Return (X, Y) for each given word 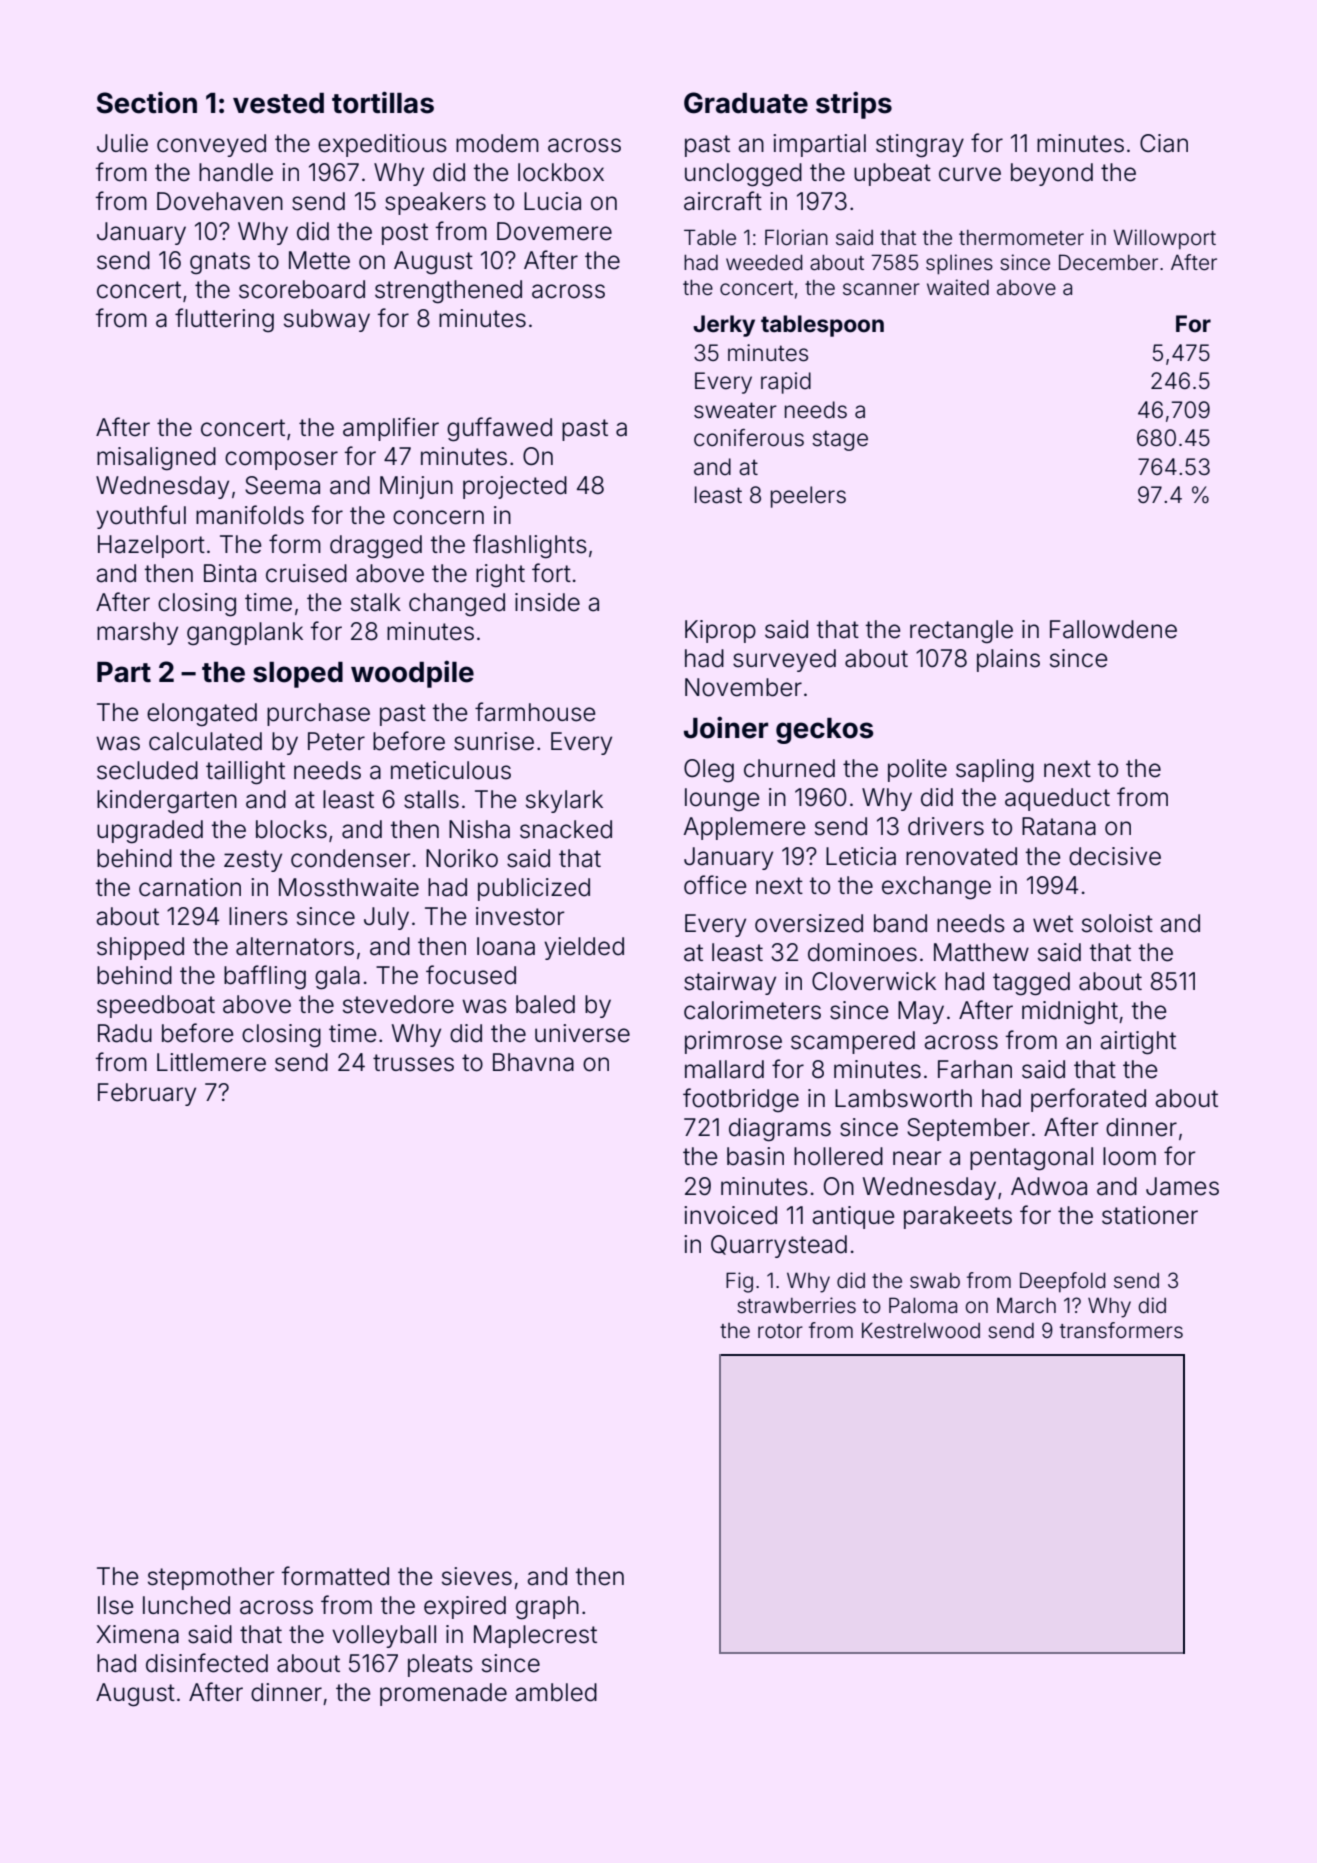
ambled (556, 1692)
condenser (351, 858)
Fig (739, 1282)
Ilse (115, 1605)
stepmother (211, 1578)
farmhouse (535, 712)
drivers (946, 826)
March (1026, 1305)
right (500, 575)
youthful (141, 517)
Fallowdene (1113, 629)
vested (278, 103)
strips (854, 105)
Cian (1164, 143)
